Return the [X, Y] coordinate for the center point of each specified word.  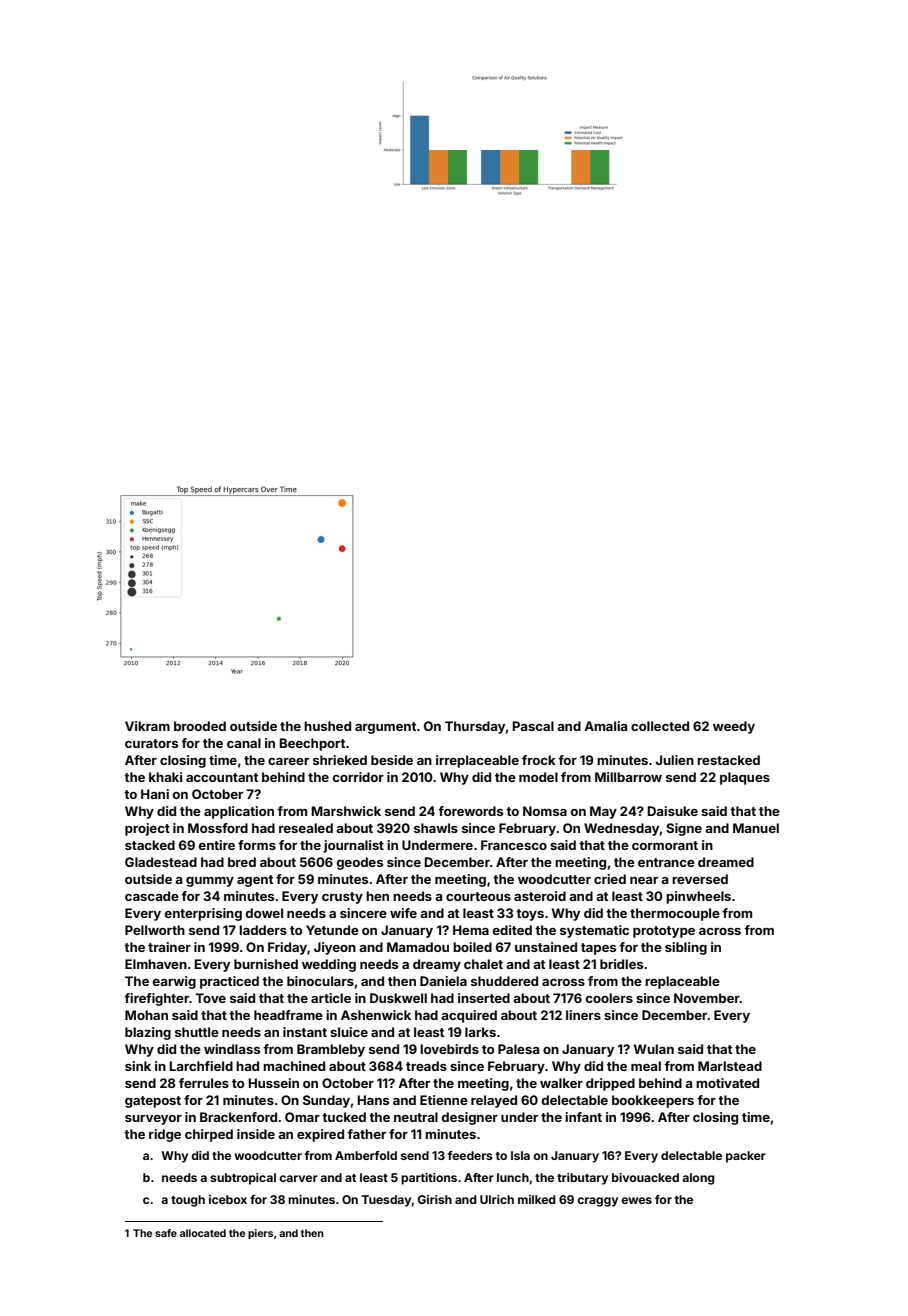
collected [660, 726]
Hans [373, 1100]
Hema [471, 930]
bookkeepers [653, 1101]
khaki [165, 777]
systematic [594, 931]
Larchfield [201, 1066]
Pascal [533, 726]
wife [403, 913]
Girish [435, 1199]
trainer [169, 947]
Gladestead [161, 862]
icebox [228, 1199]
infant [583, 1117]
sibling [686, 948]
